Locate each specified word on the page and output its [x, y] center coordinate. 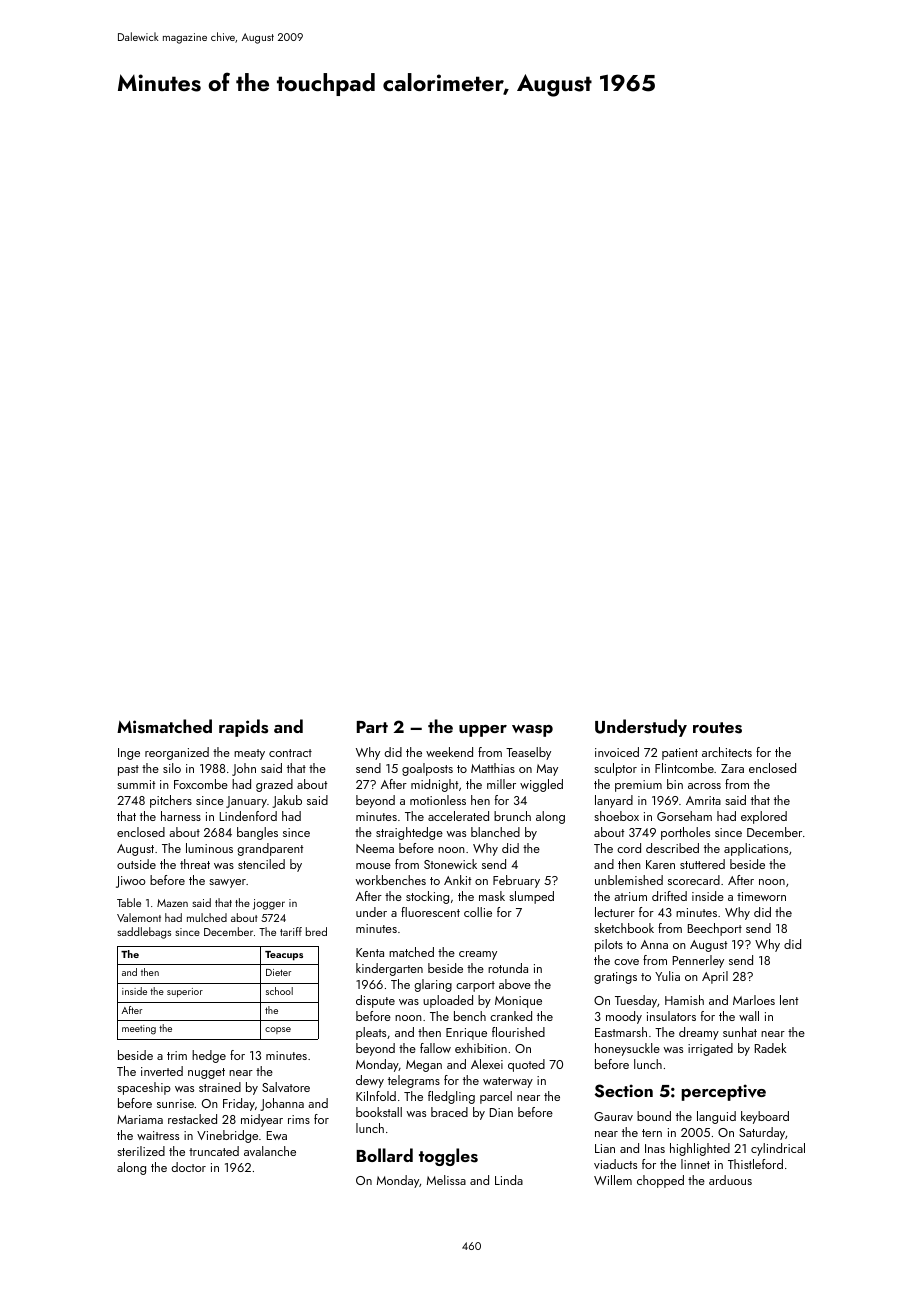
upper [483, 731]
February [516, 881]
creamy [478, 955]
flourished [518, 1032]
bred [316, 931]
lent [789, 1000]
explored [764, 817]
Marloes [754, 1000]
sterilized [141, 1151]
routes [717, 728]
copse [278, 1030]
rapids [243, 728]
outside [136, 864]
